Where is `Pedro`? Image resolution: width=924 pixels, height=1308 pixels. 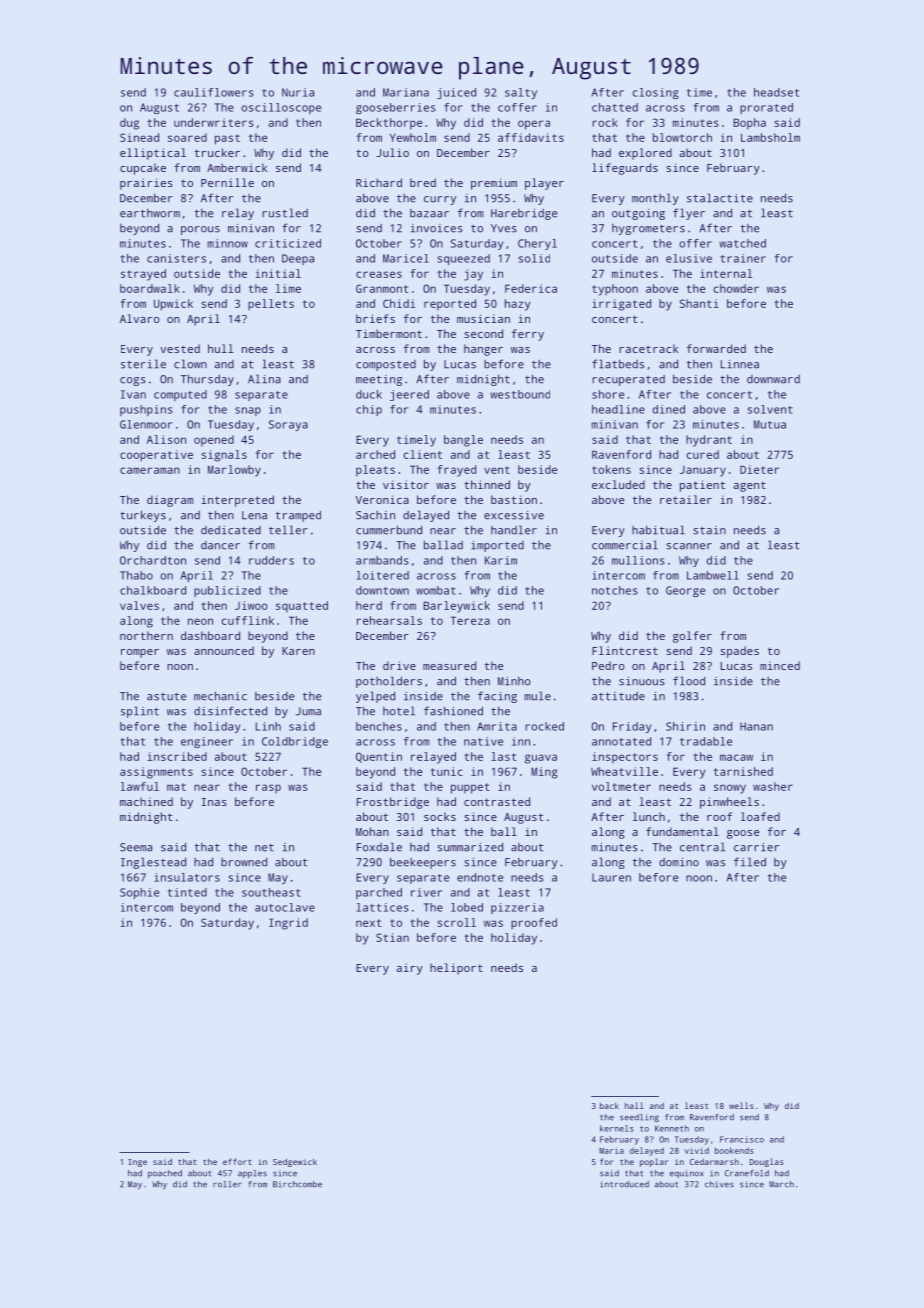
Pedro is located at coordinates (608, 665).
